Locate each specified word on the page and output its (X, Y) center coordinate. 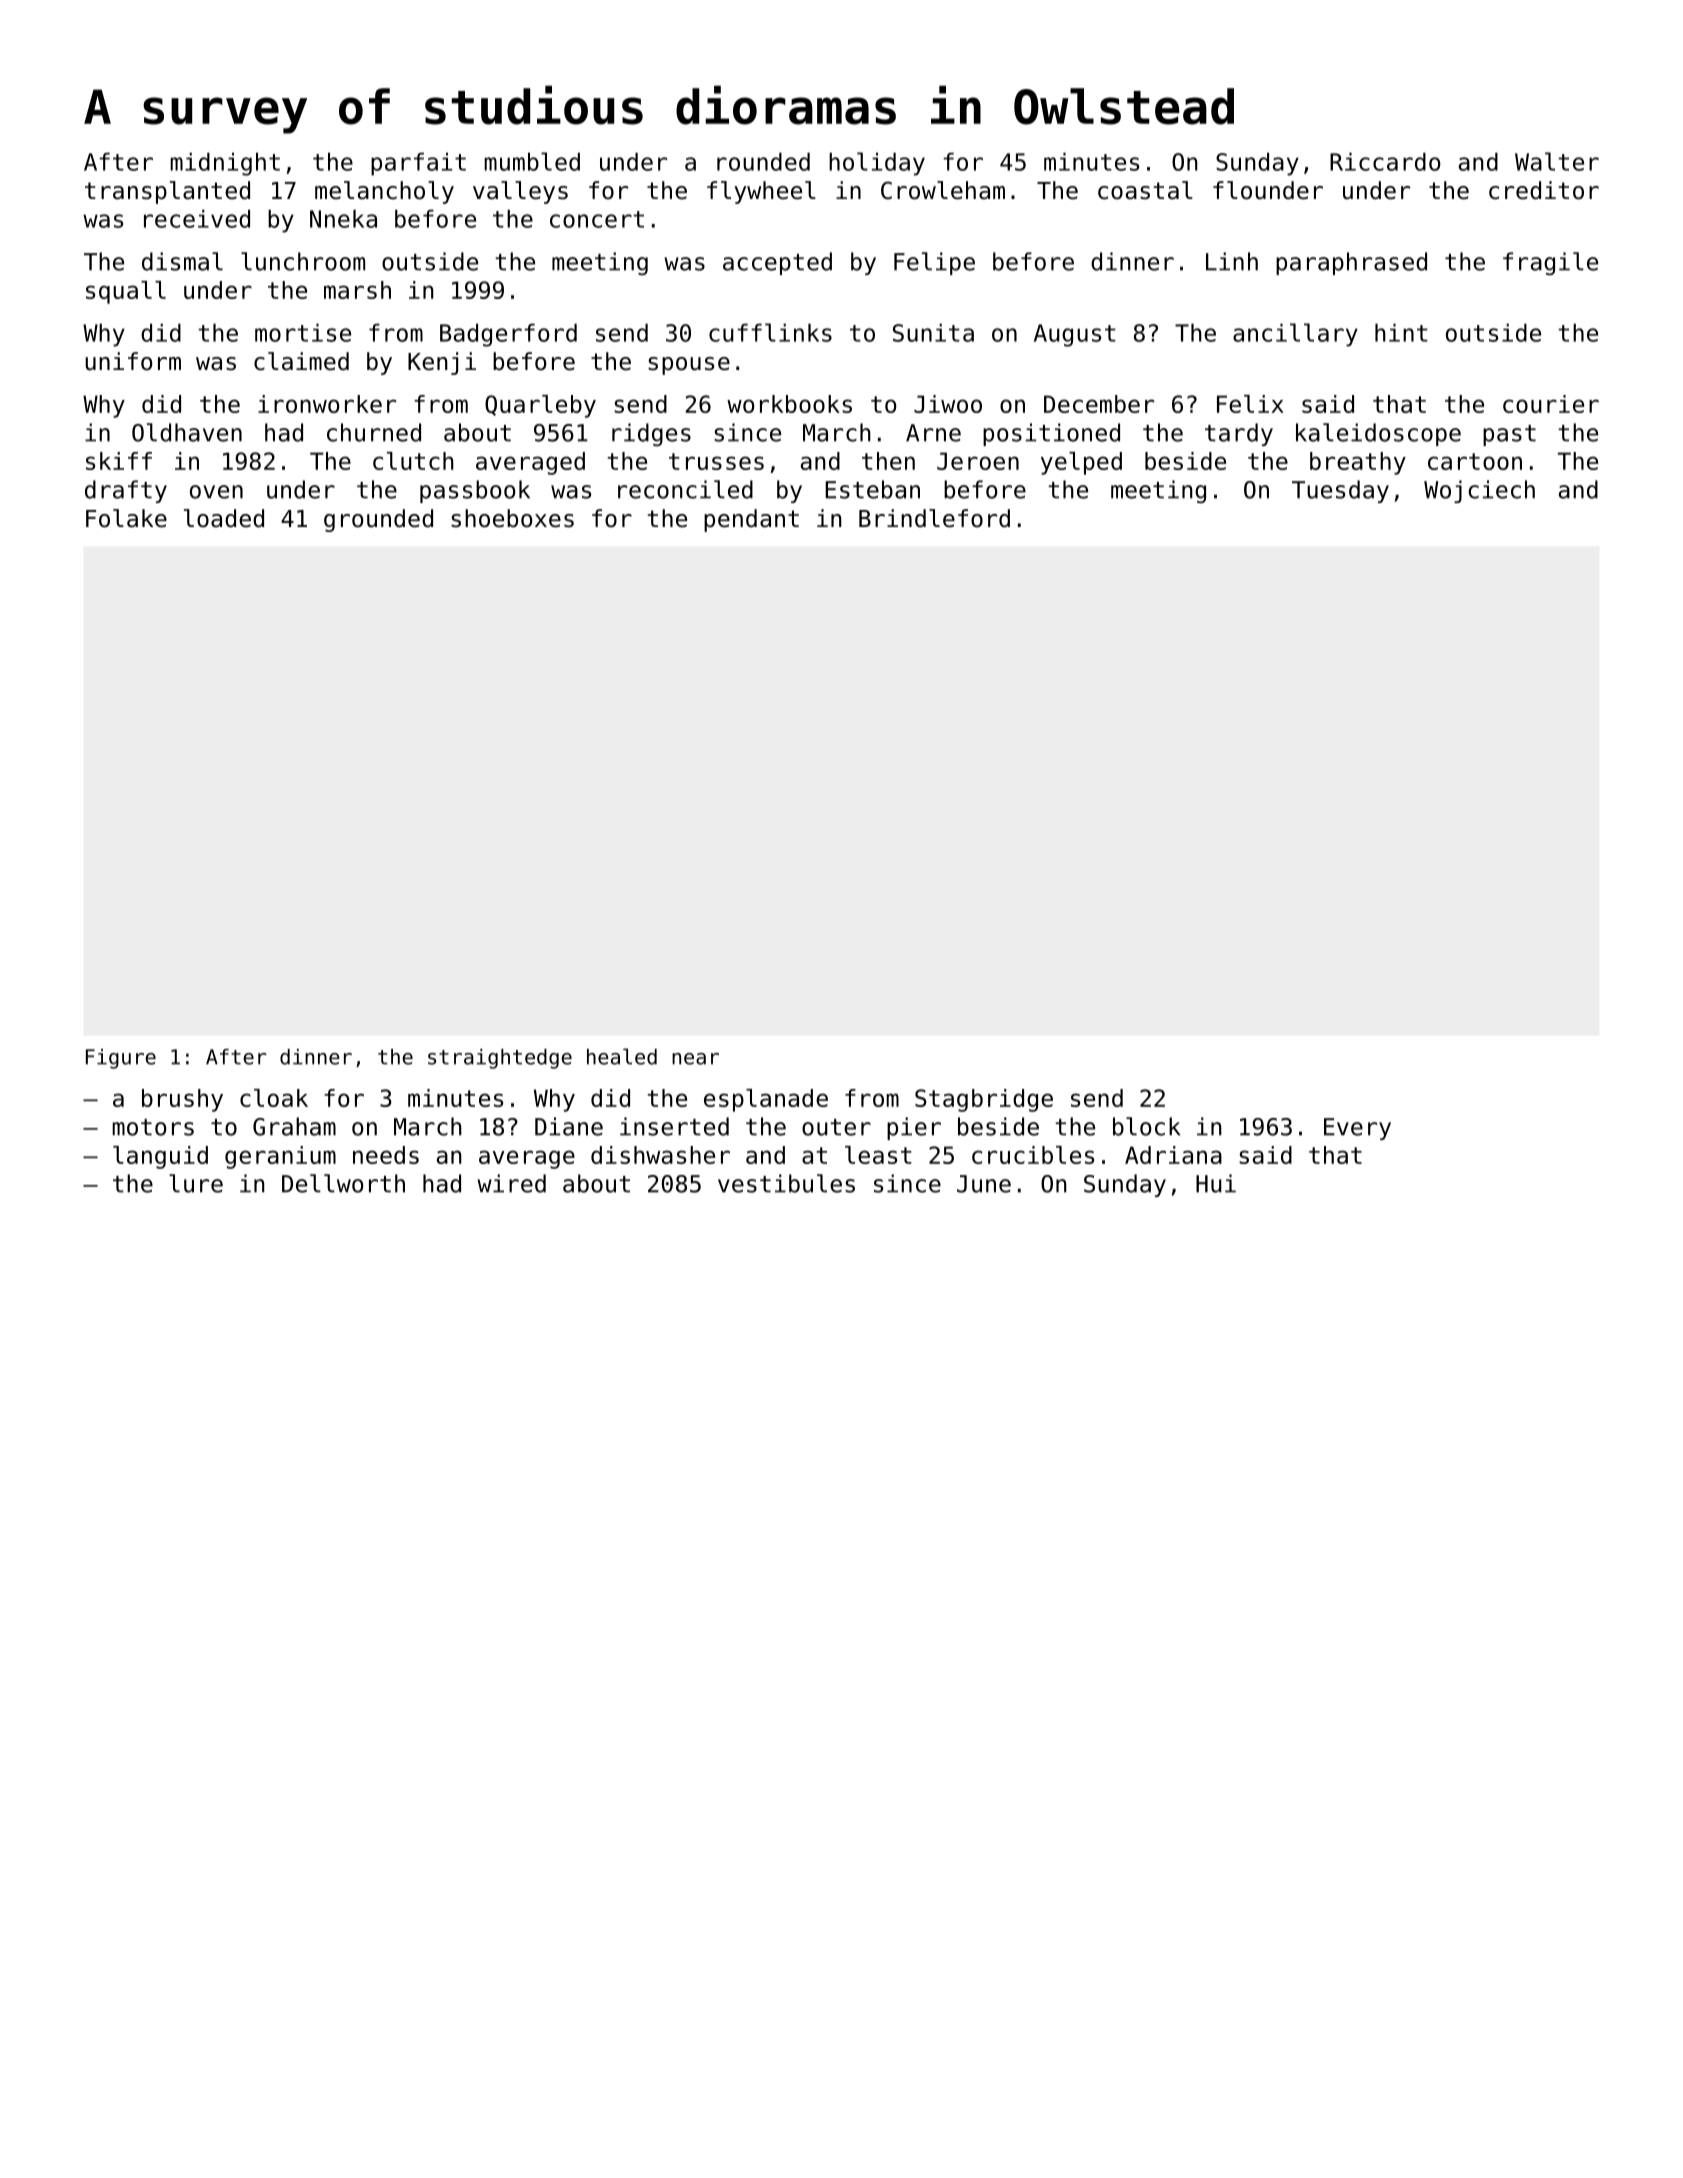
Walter (1557, 161)
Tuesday (1340, 491)
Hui (1216, 1183)
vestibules (786, 1183)
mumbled (532, 161)
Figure (121, 1059)
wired (511, 1183)
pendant (751, 520)
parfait (418, 164)
